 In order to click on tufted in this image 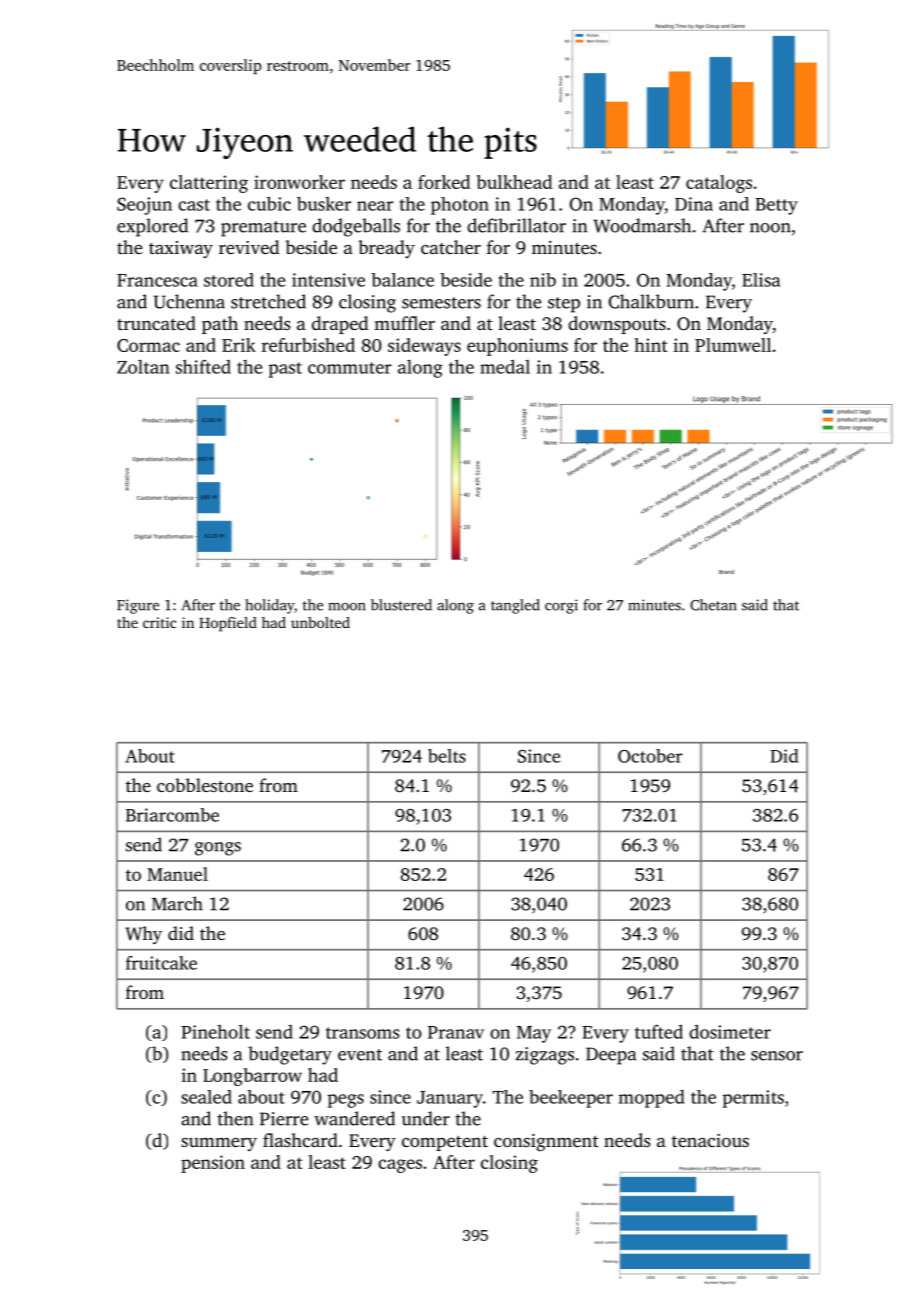, I will do `click(659, 1031)`.
